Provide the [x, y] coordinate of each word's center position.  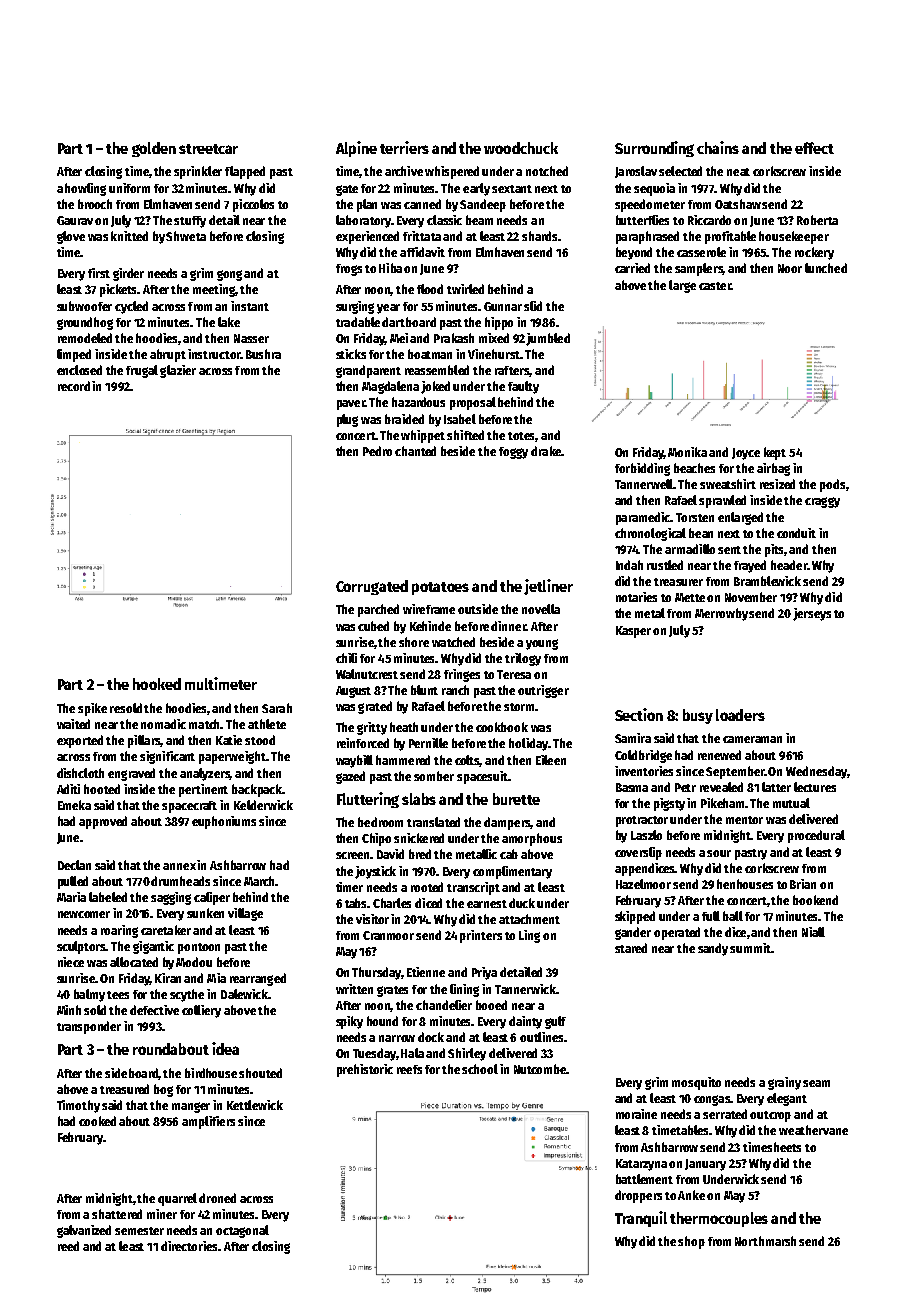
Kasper [633, 632]
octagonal [242, 1231]
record [74, 386]
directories [189, 1246]
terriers [404, 147]
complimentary [512, 872]
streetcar [208, 149]
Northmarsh [765, 1241]
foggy [513, 453]
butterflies [642, 220]
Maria [71, 897]
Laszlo [646, 835]
